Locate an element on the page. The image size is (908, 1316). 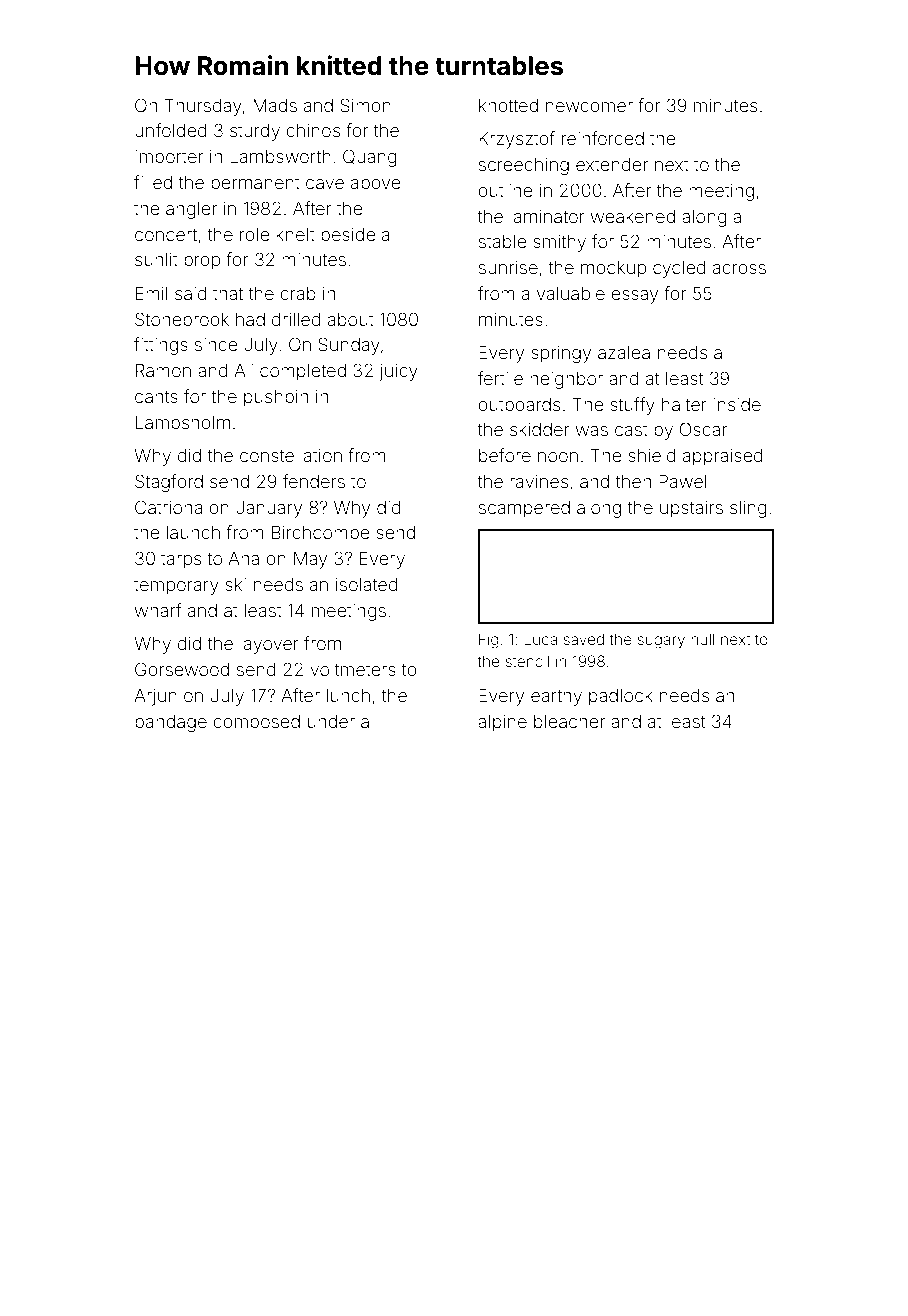
Stagford is located at coordinates (169, 483).
